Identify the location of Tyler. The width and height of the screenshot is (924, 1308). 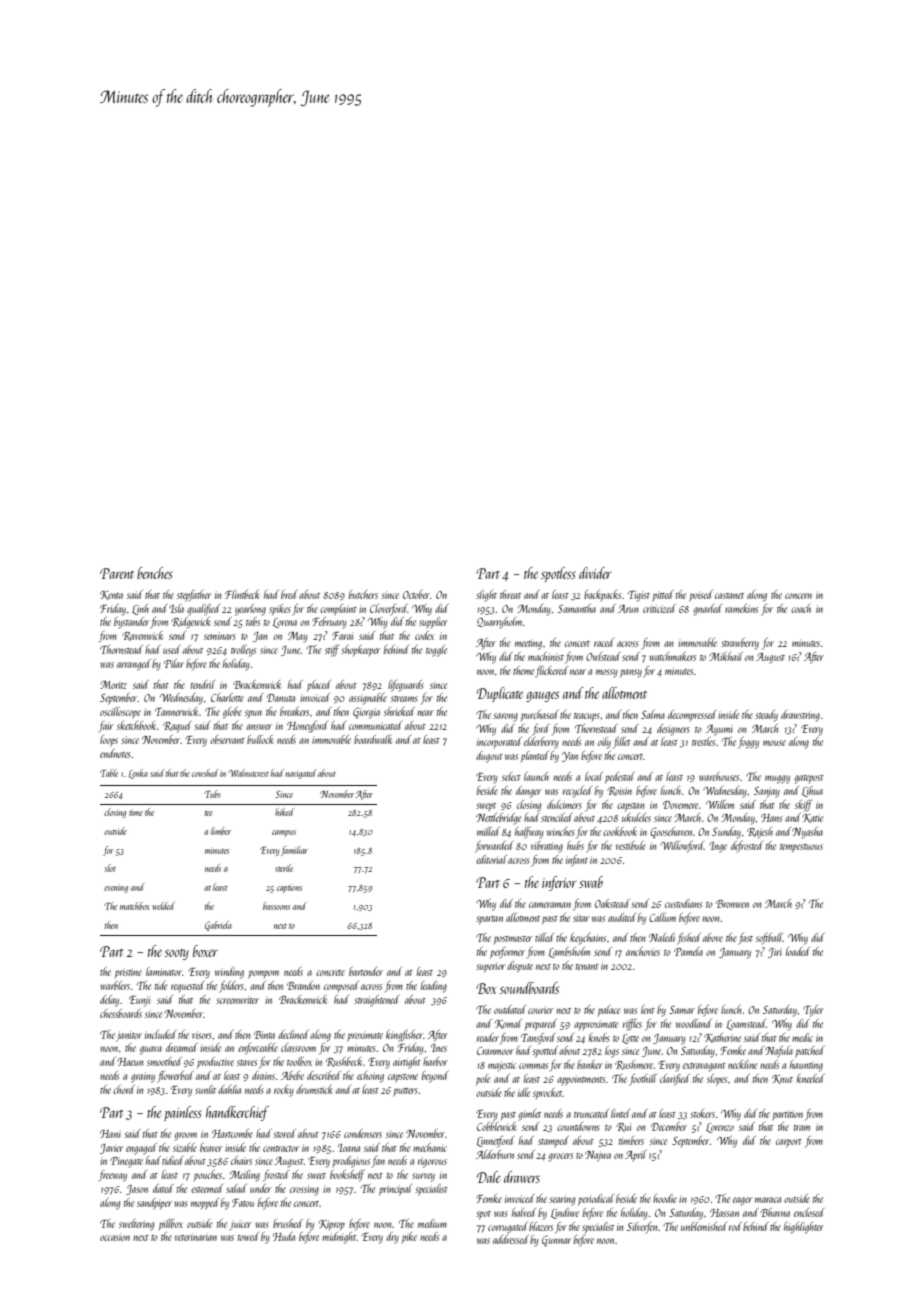
(813, 1011).
